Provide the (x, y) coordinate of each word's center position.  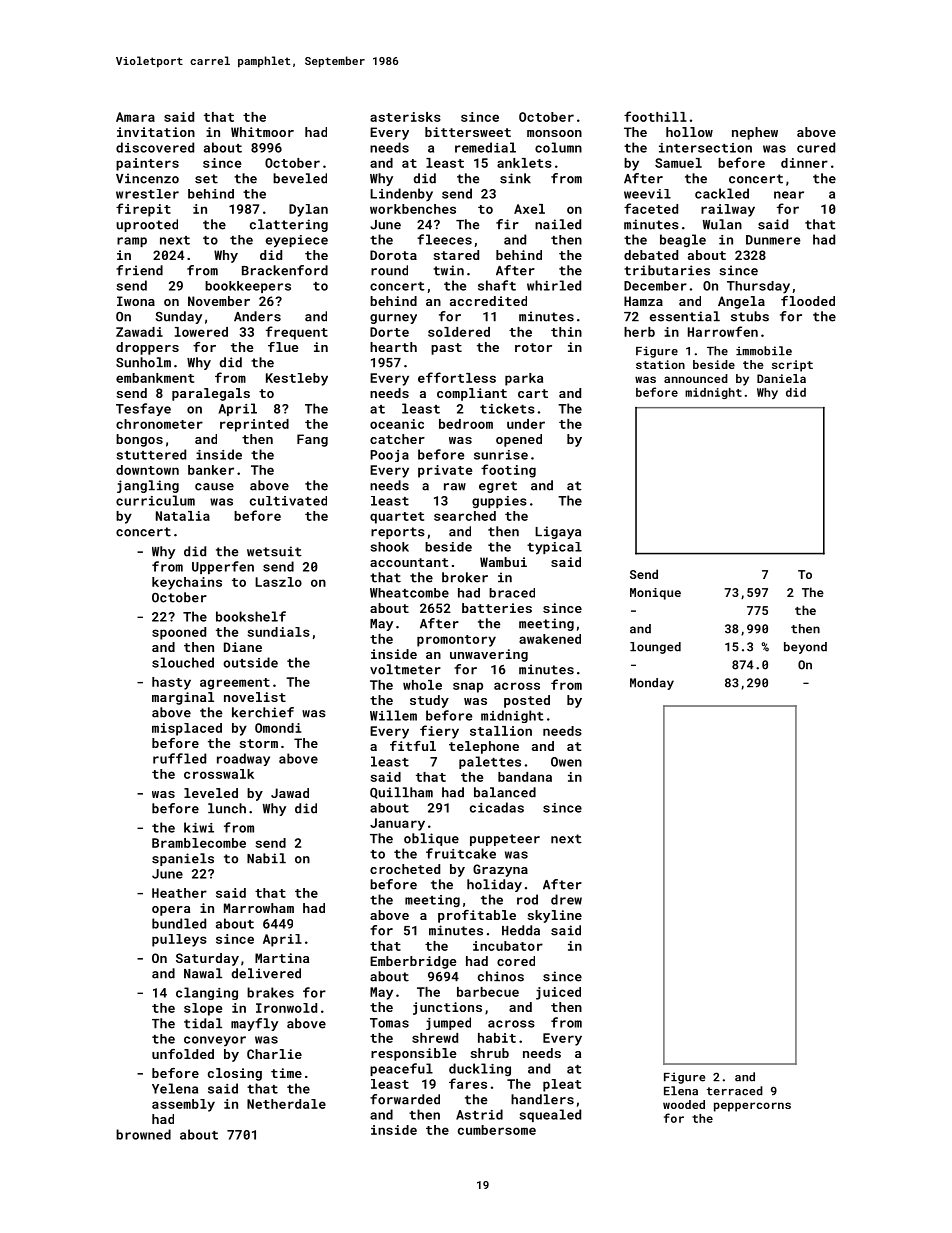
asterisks (405, 117)
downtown (147, 470)
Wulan (722, 224)
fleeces (444, 239)
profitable (477, 916)
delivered (266, 973)
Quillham (401, 793)
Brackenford (285, 270)
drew (566, 899)
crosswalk (219, 774)
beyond (805, 648)
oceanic (397, 424)
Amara (135, 117)
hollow (689, 132)
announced (696, 378)
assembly (183, 1105)
